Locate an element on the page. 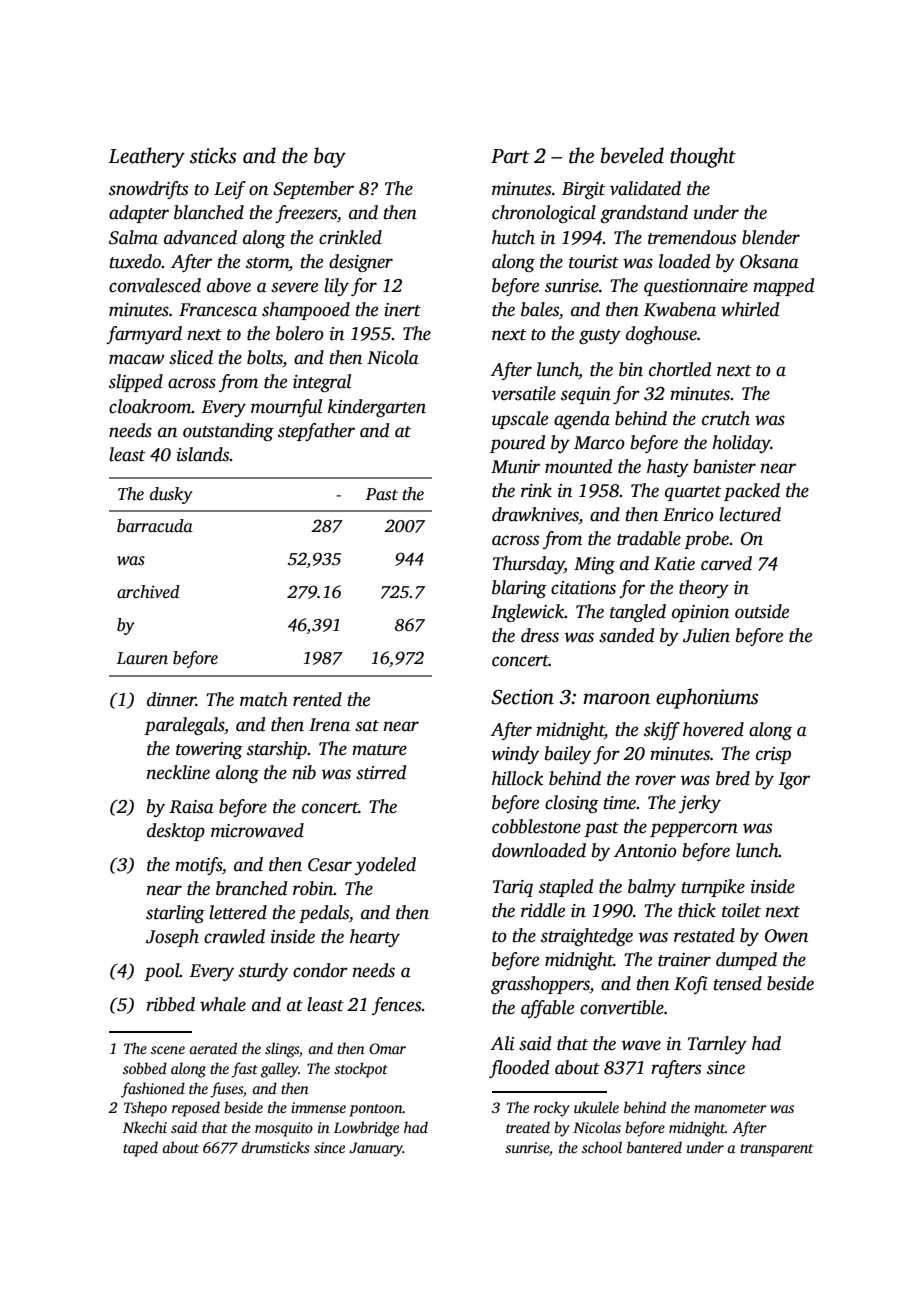  mosquito is located at coordinates (284, 1129).
